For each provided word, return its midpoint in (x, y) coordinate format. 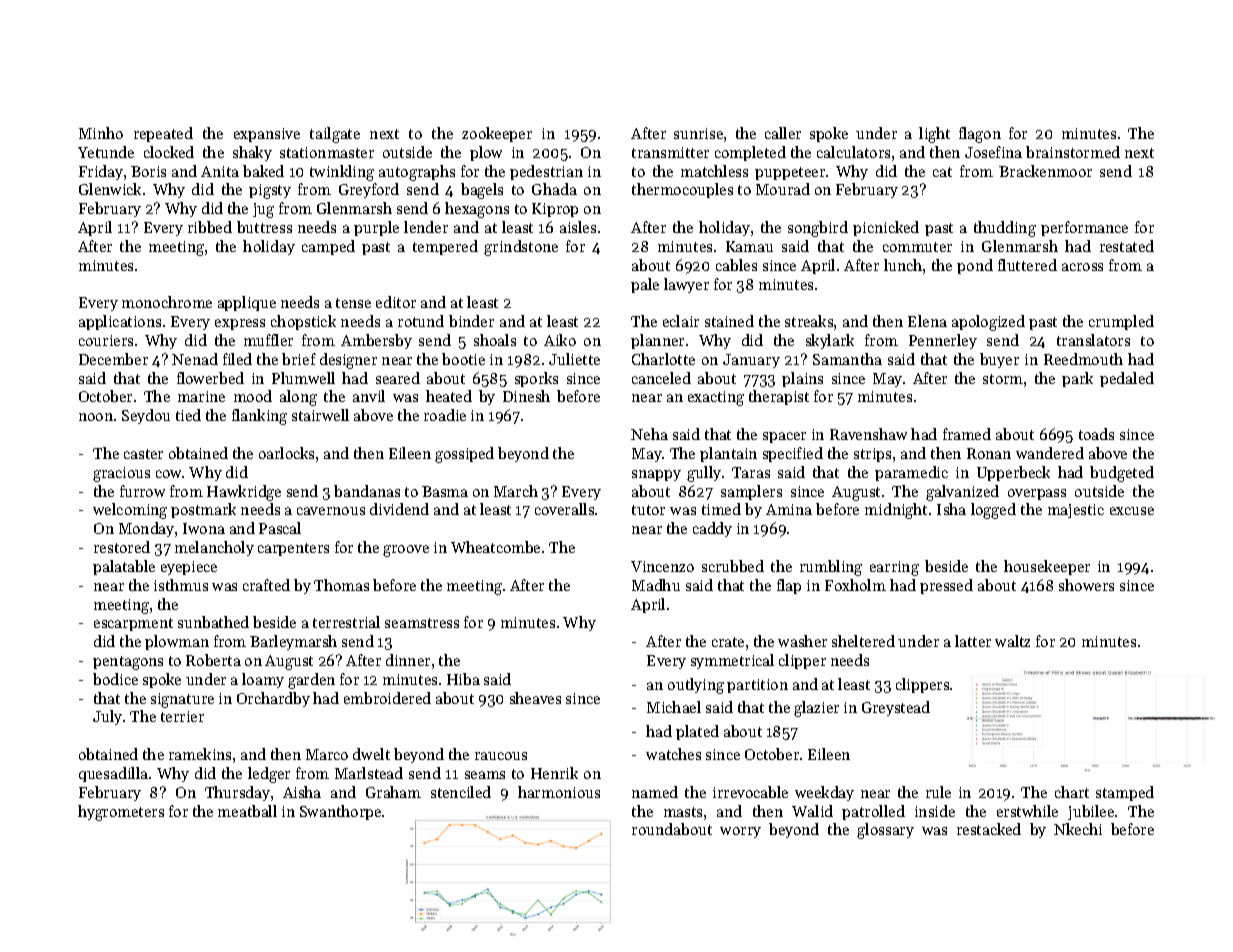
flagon (980, 135)
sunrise (698, 133)
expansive (267, 135)
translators (1093, 340)
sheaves (535, 698)
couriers (106, 340)
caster (143, 454)
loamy (263, 680)
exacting (716, 398)
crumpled (1121, 322)
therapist (779, 397)
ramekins (200, 754)
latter (973, 641)
